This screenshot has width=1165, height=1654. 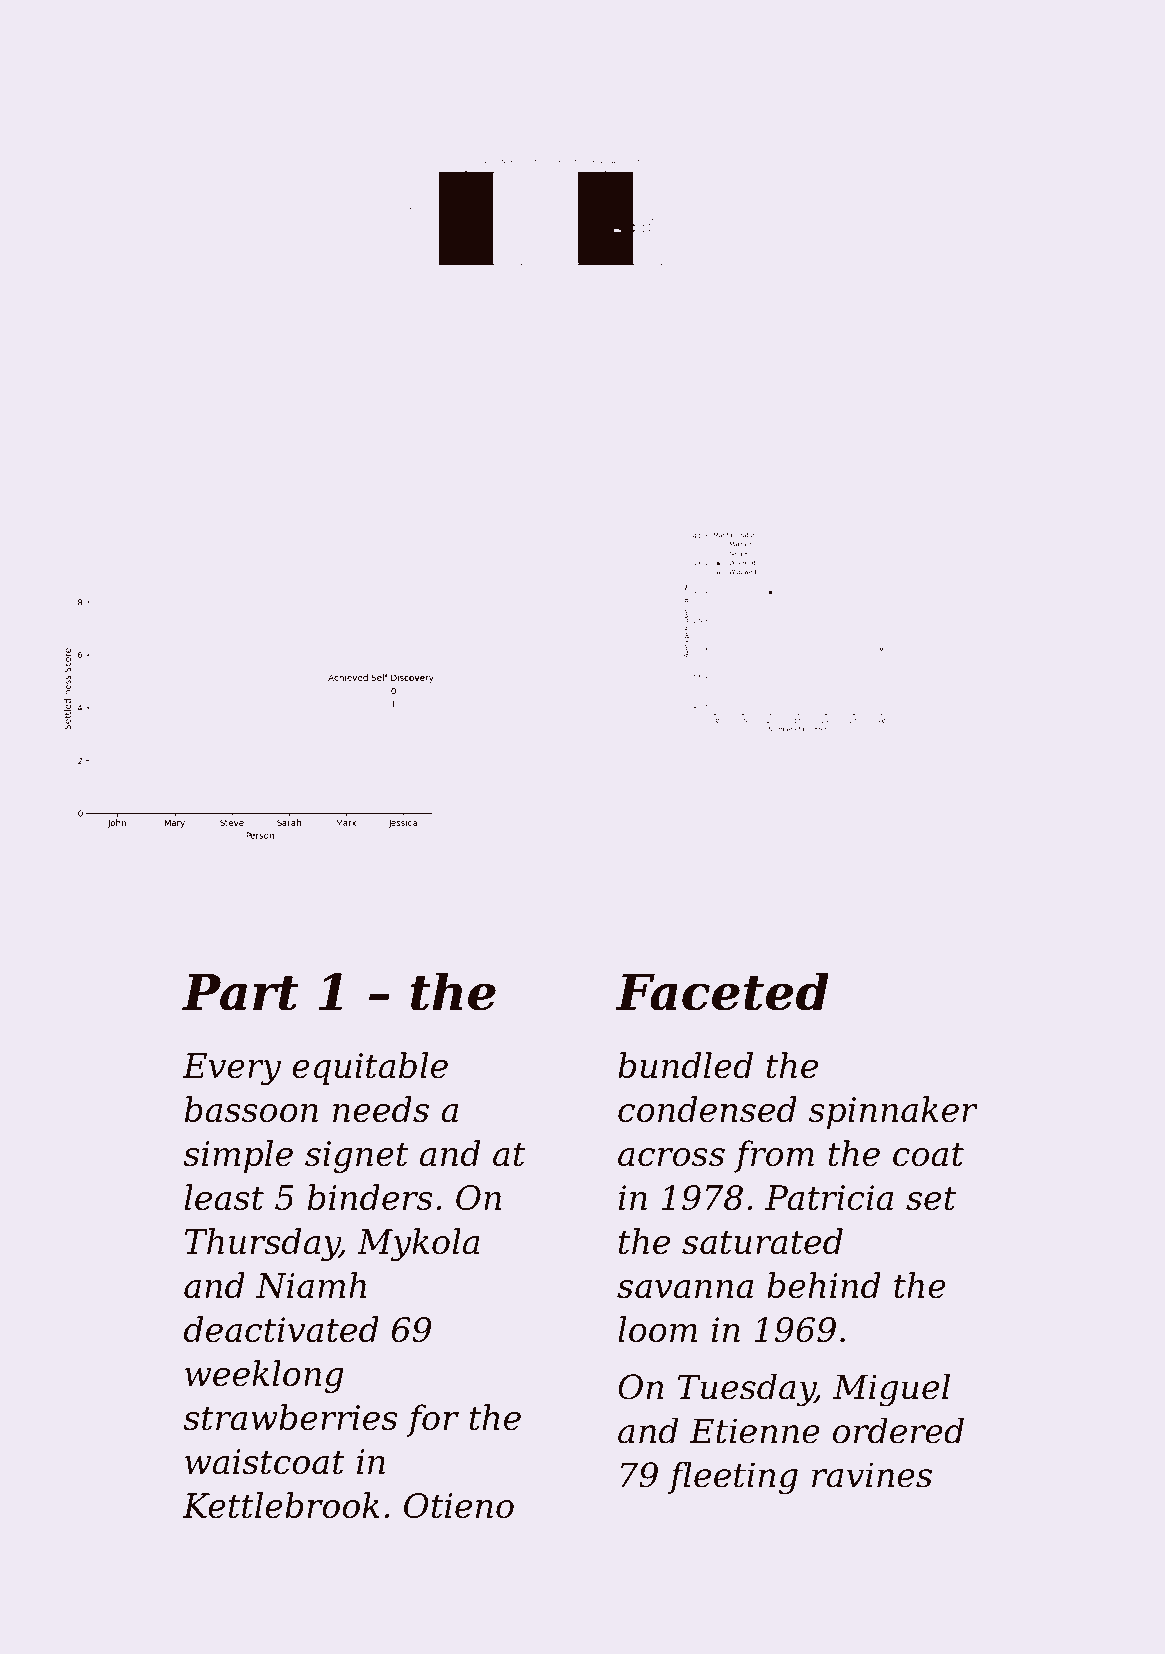 What do you see at coordinates (281, 1329) in the screenshot?
I see `deactivated` at bounding box center [281, 1329].
